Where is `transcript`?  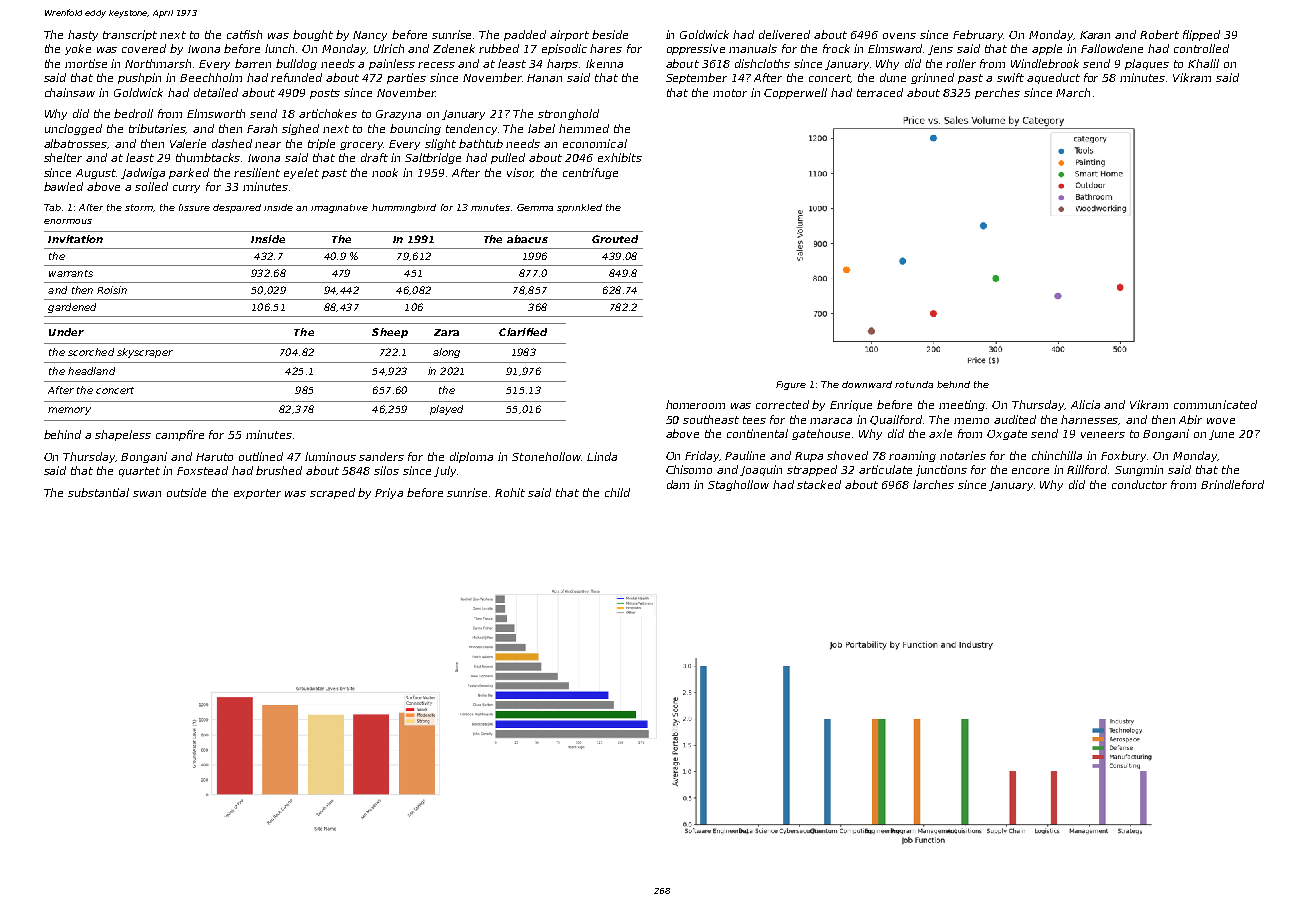 transcript is located at coordinates (130, 35).
